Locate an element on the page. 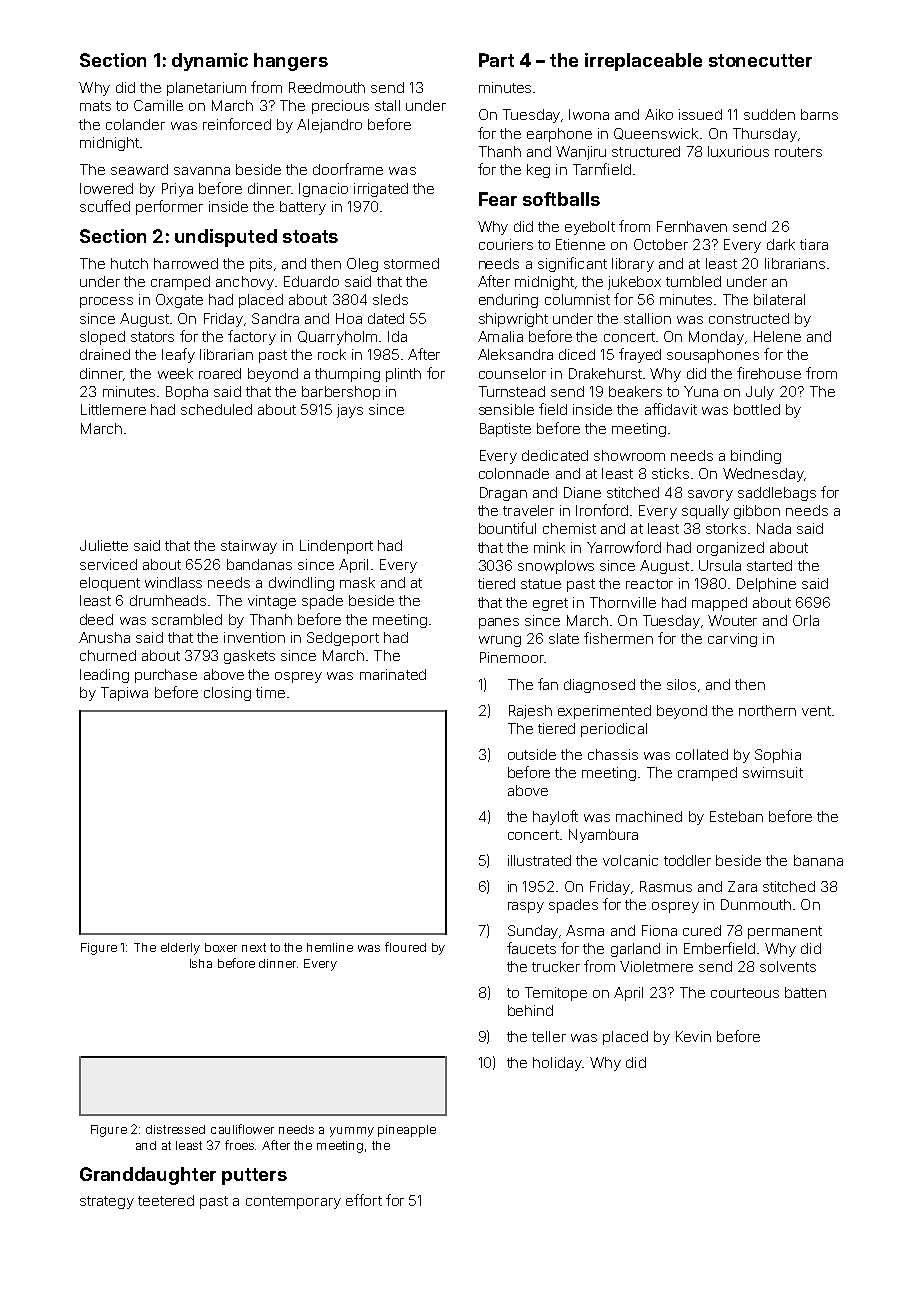 Image resolution: width=924 pixels, height=1308 pixels. pineapple is located at coordinates (407, 1131).
